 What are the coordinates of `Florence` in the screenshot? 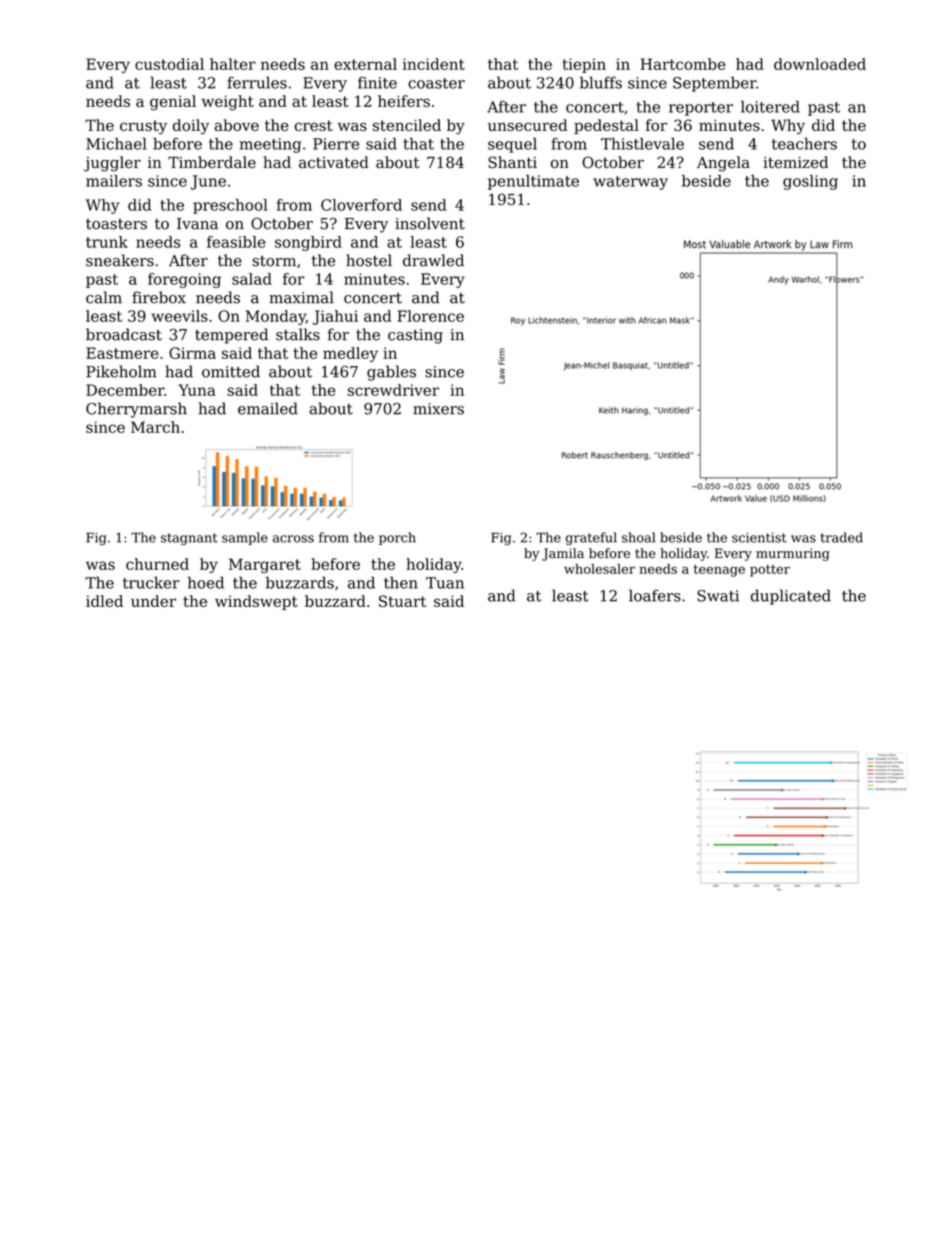 It's located at (430, 316).
